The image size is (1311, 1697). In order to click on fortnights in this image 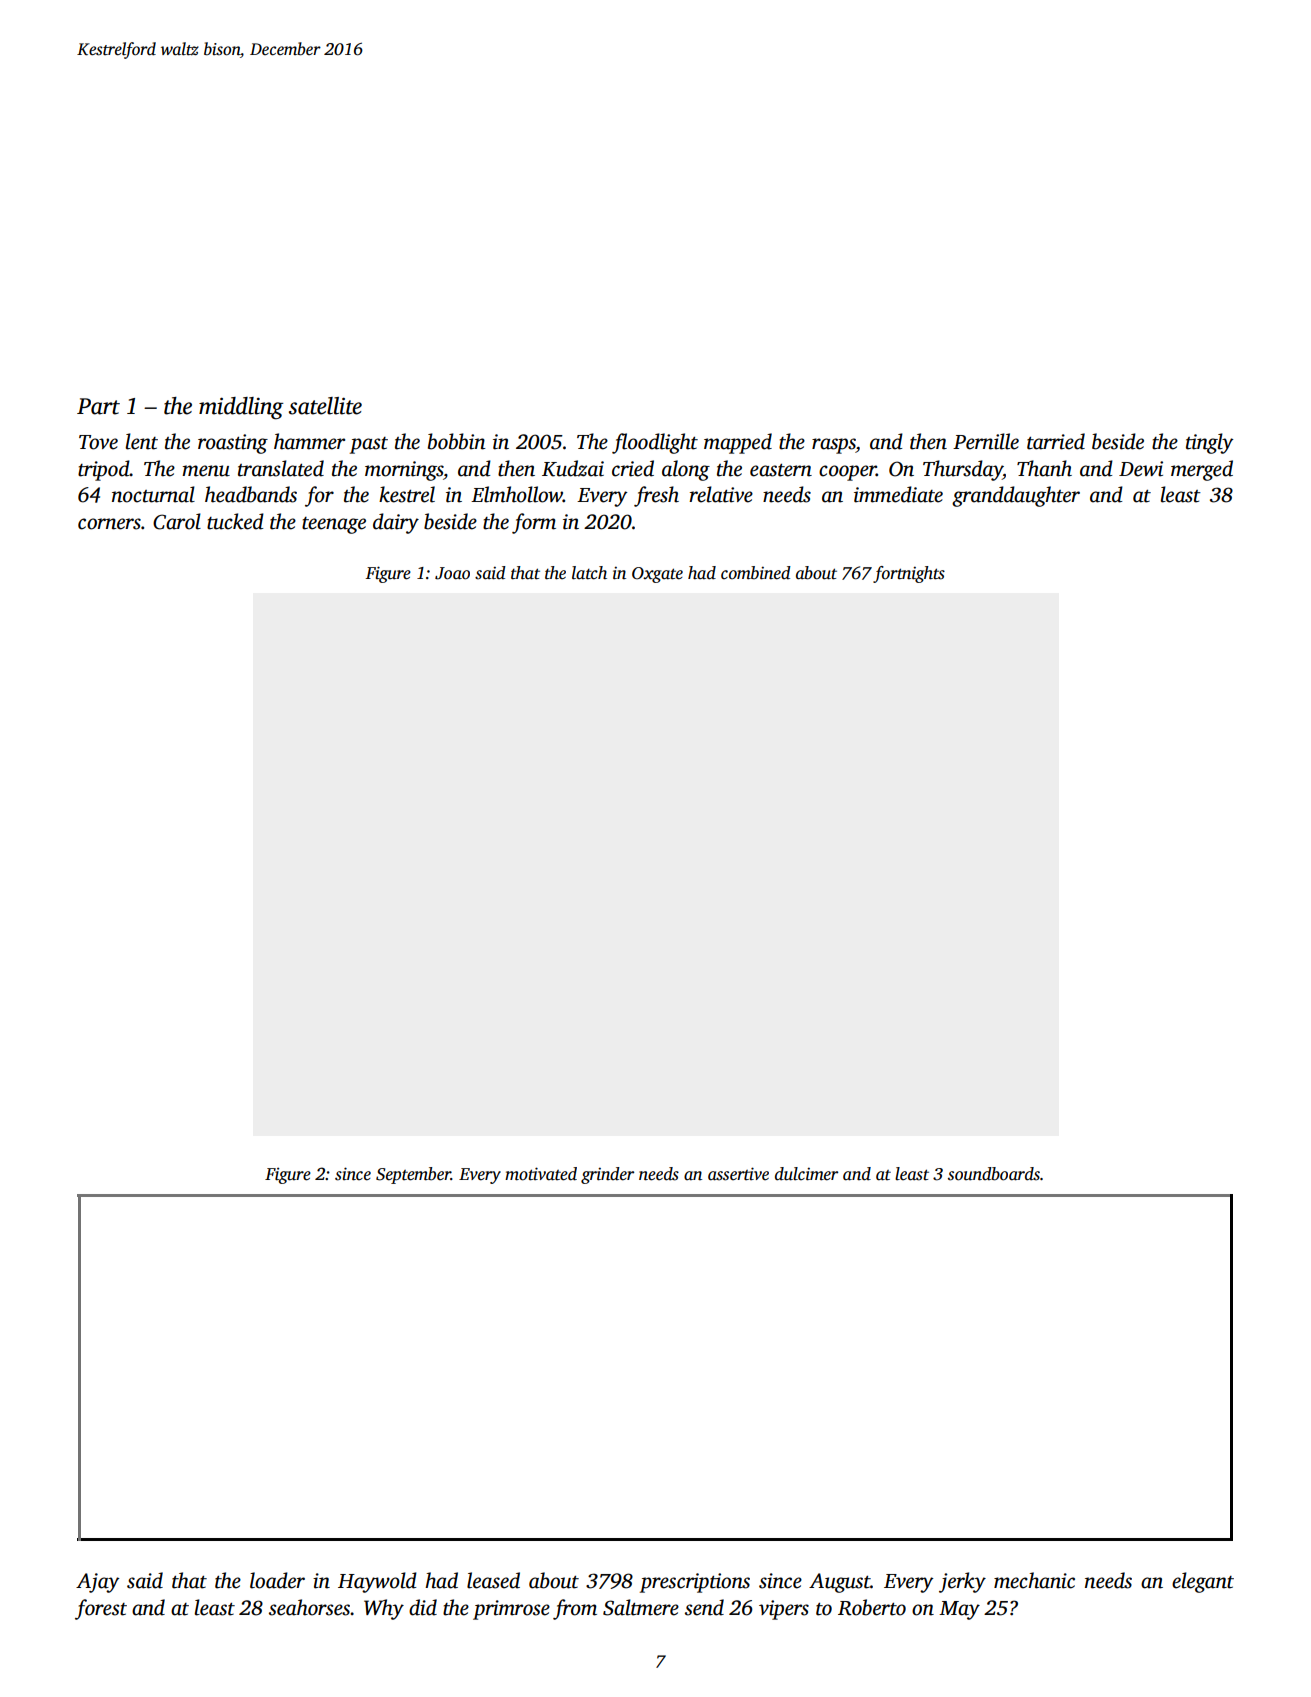, I will do `click(909, 574)`.
